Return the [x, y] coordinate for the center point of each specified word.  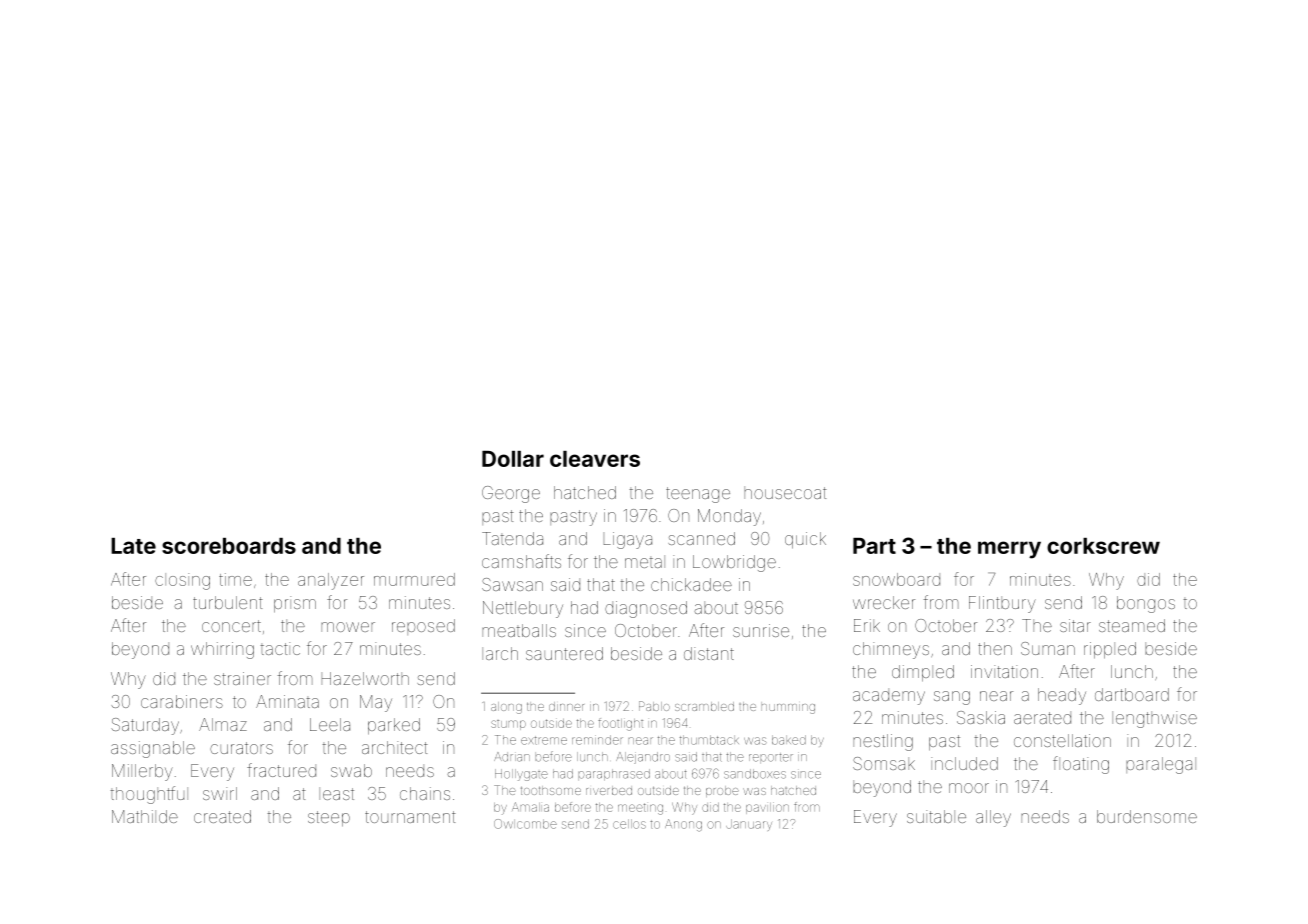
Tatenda [512, 538]
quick [805, 540]
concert [231, 626]
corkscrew [1103, 546]
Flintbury [1002, 604]
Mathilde [145, 816]
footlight [620, 724]
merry [1009, 550]
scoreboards [229, 546]
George [511, 494]
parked [394, 726]
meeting [640, 809]
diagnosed [646, 609]
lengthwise [1154, 719]
